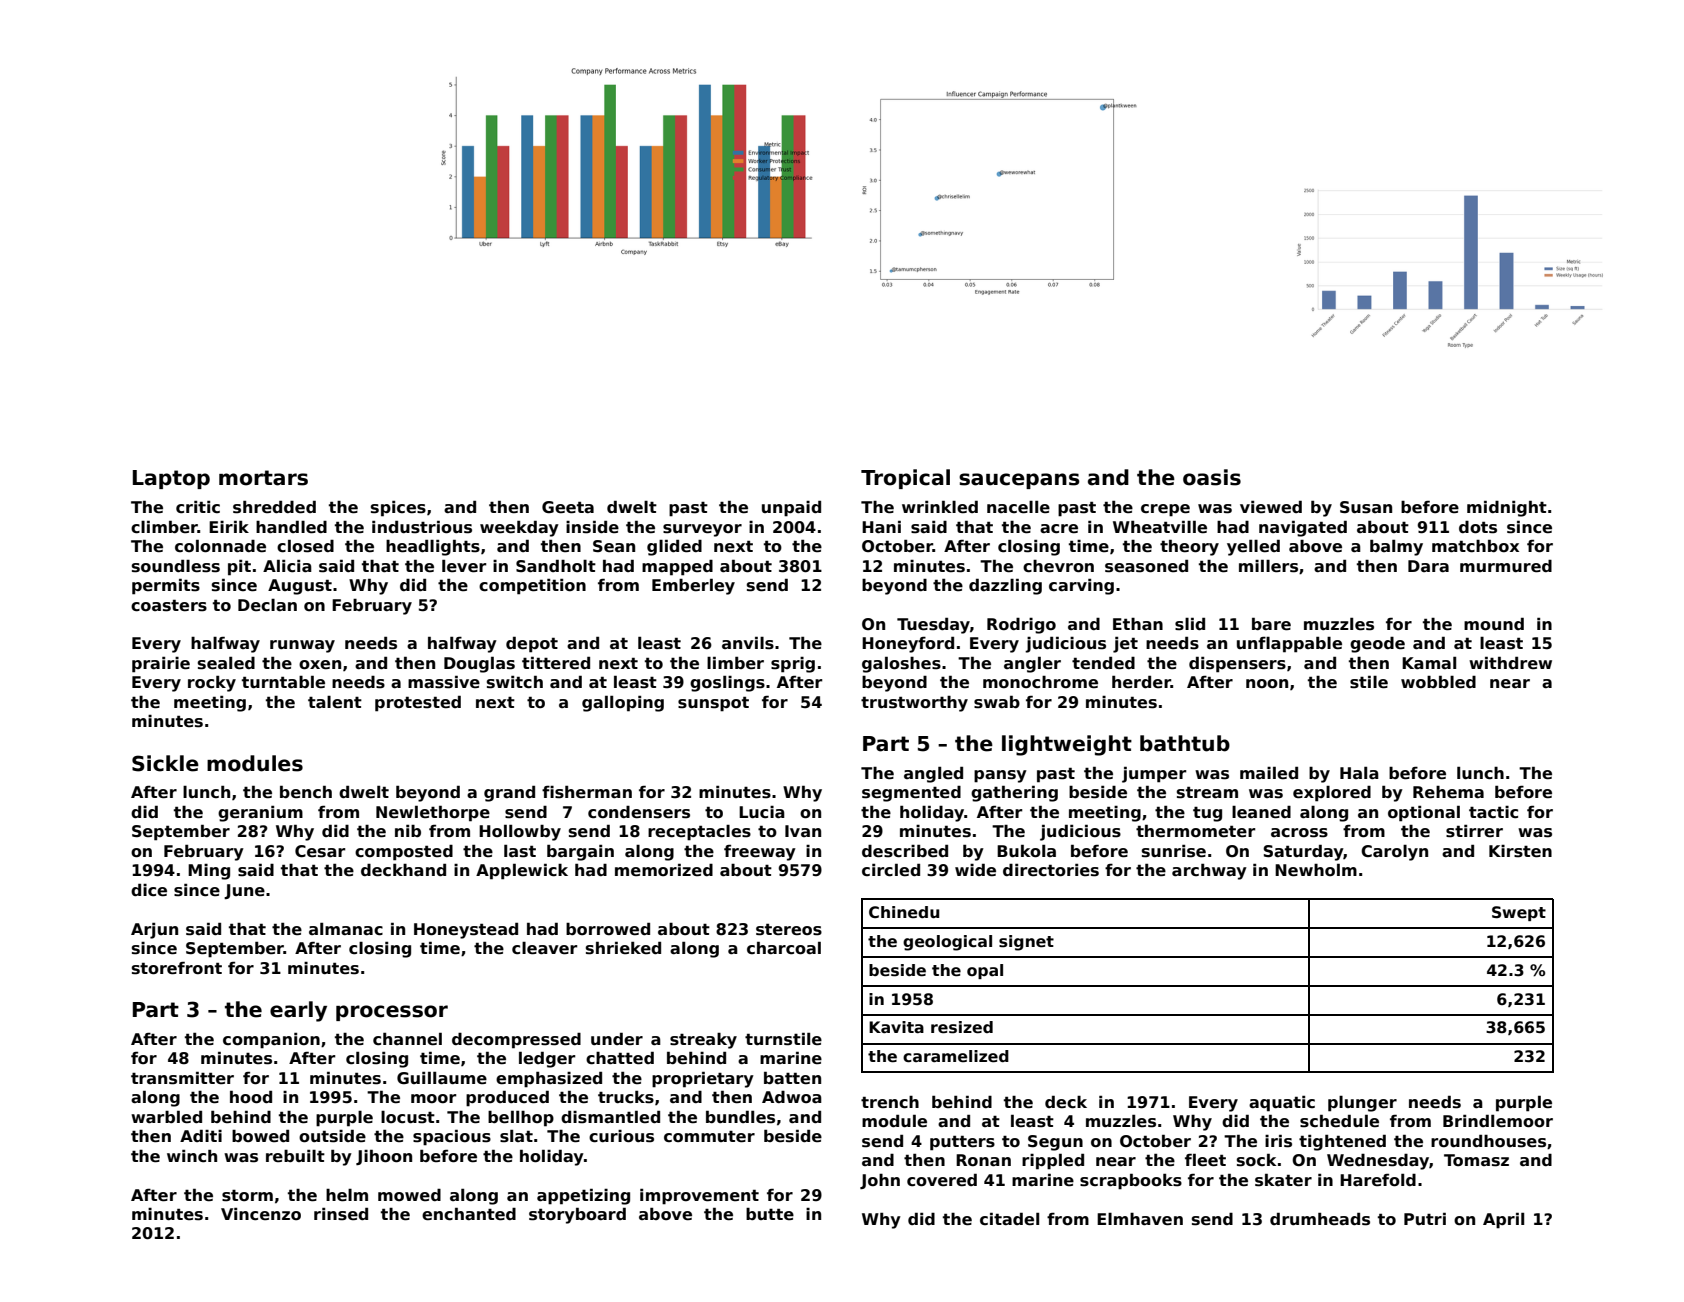 This screenshot has height=1302, width=1684. Describe the element at coordinates (1438, 682) in the screenshot. I see `wobbled` at that location.
